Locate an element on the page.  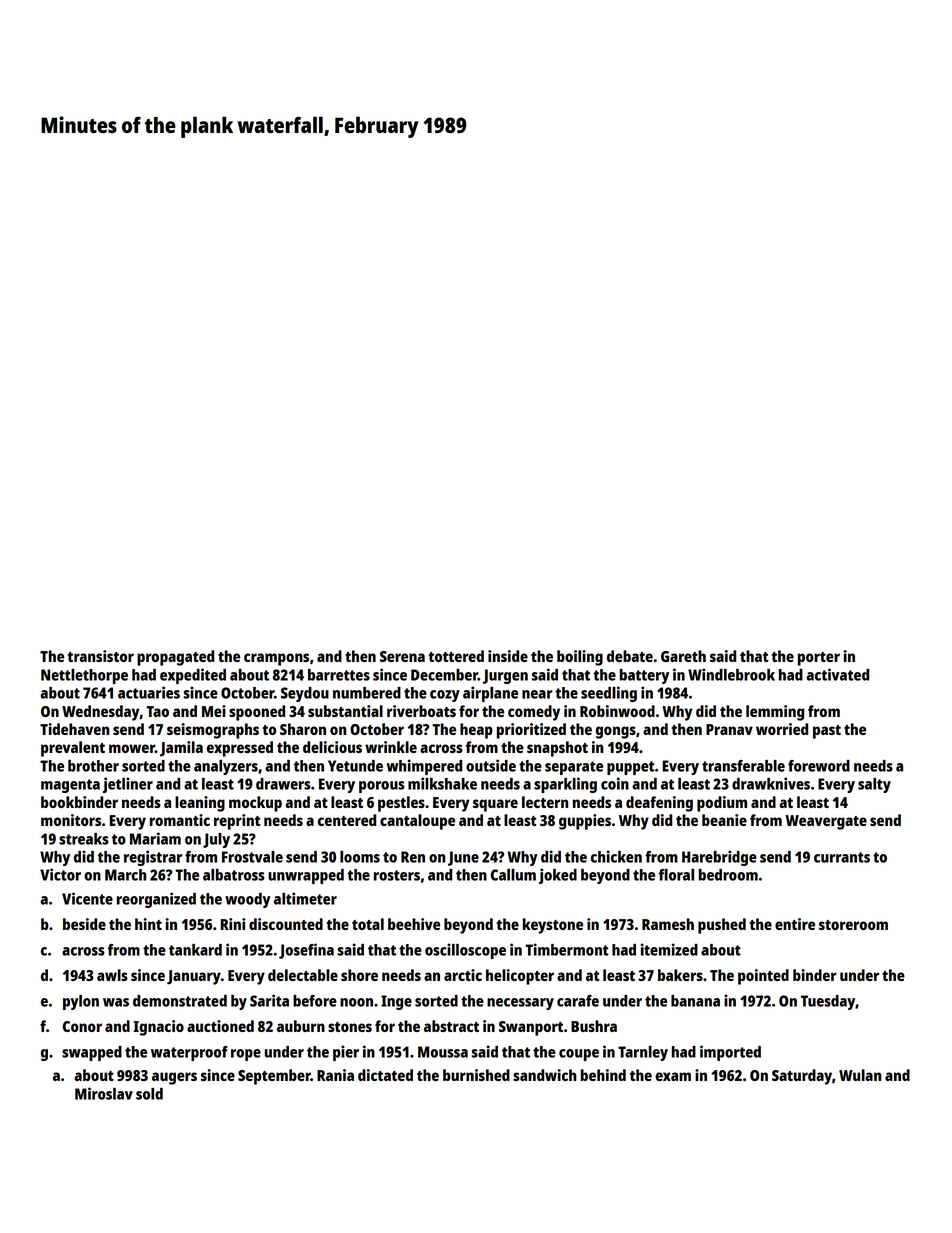
sold is located at coordinates (149, 1094).
